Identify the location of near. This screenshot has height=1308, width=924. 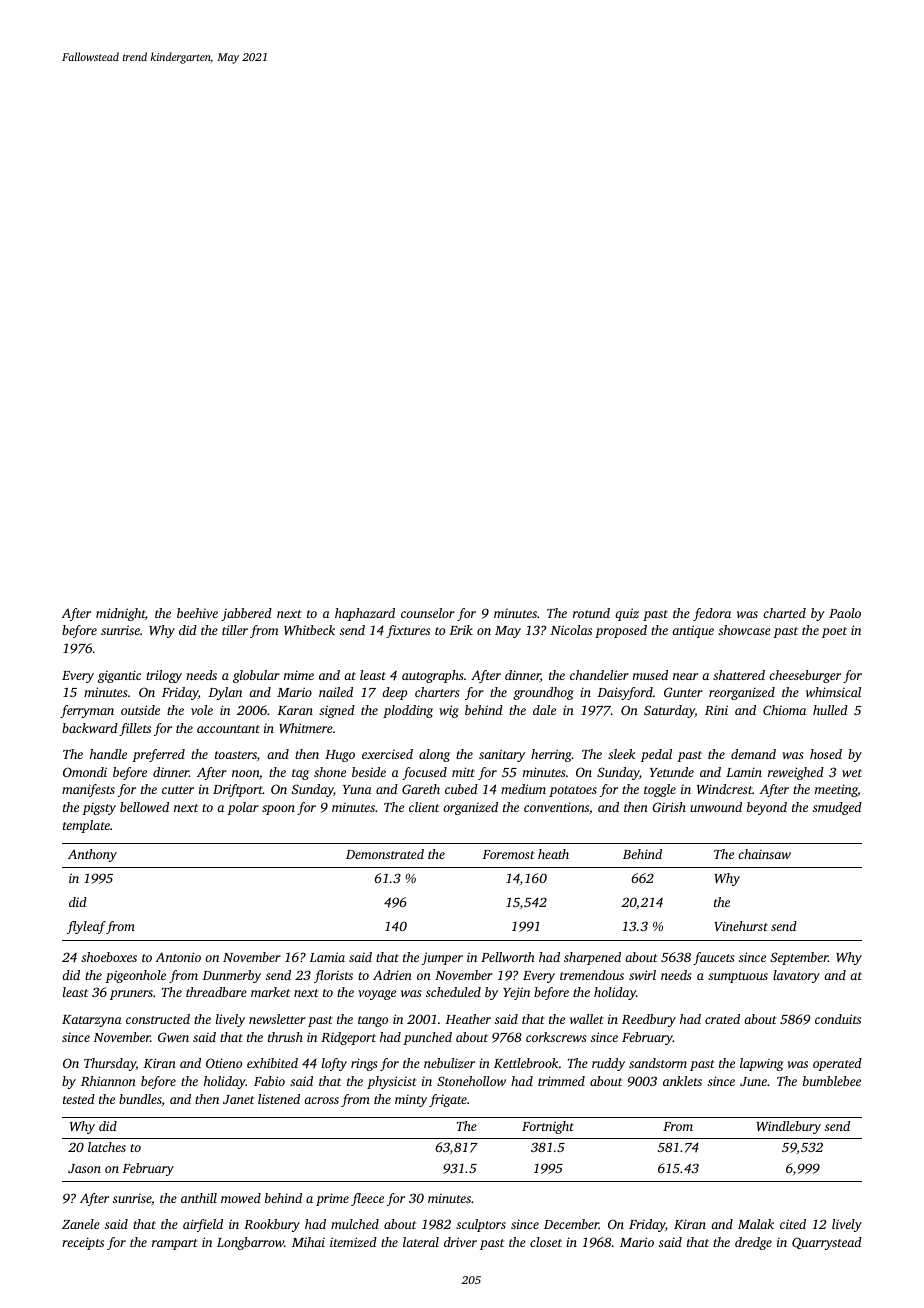
(685, 676).
